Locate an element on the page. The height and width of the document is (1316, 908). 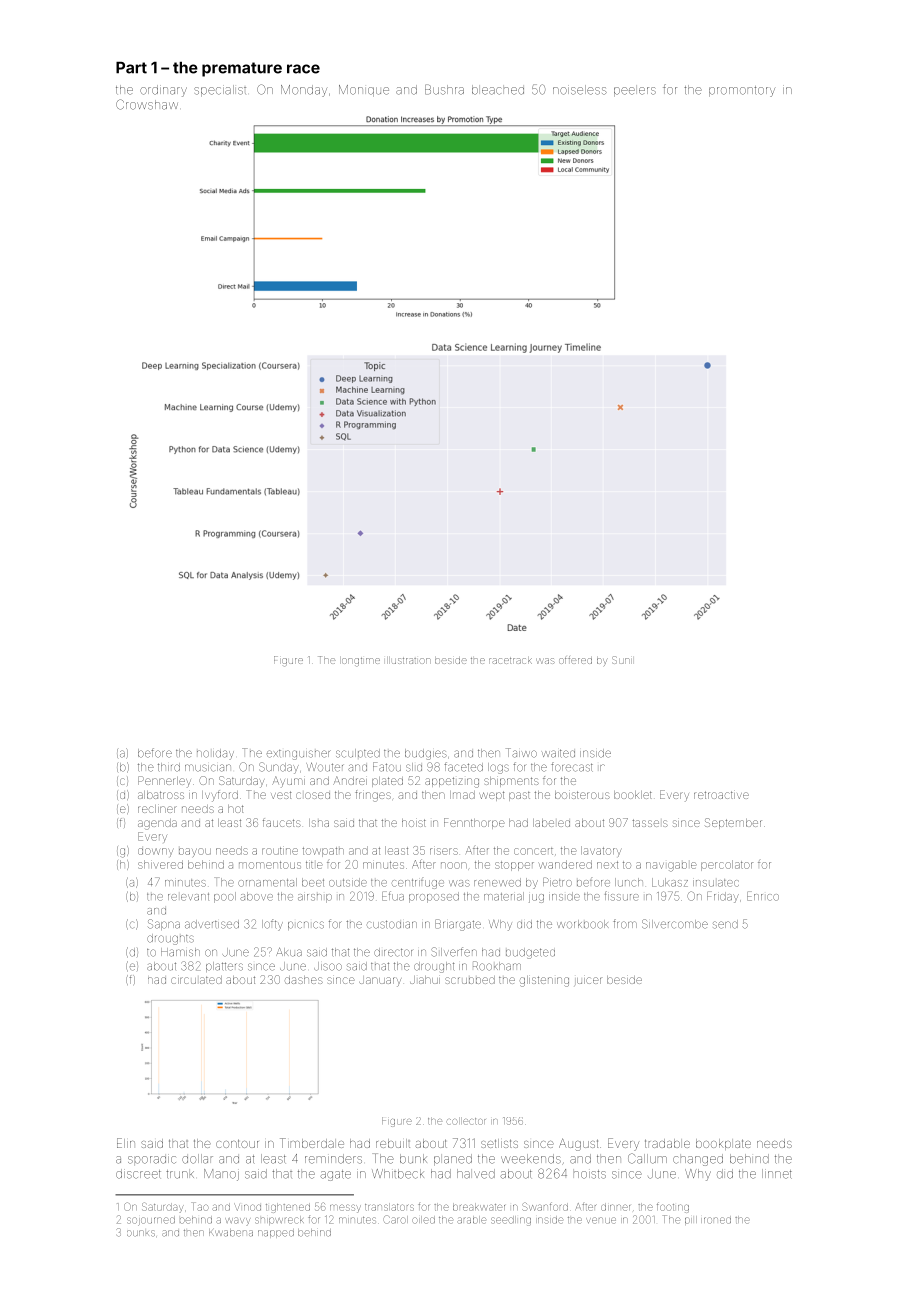
booklet is located at coordinates (633, 795).
